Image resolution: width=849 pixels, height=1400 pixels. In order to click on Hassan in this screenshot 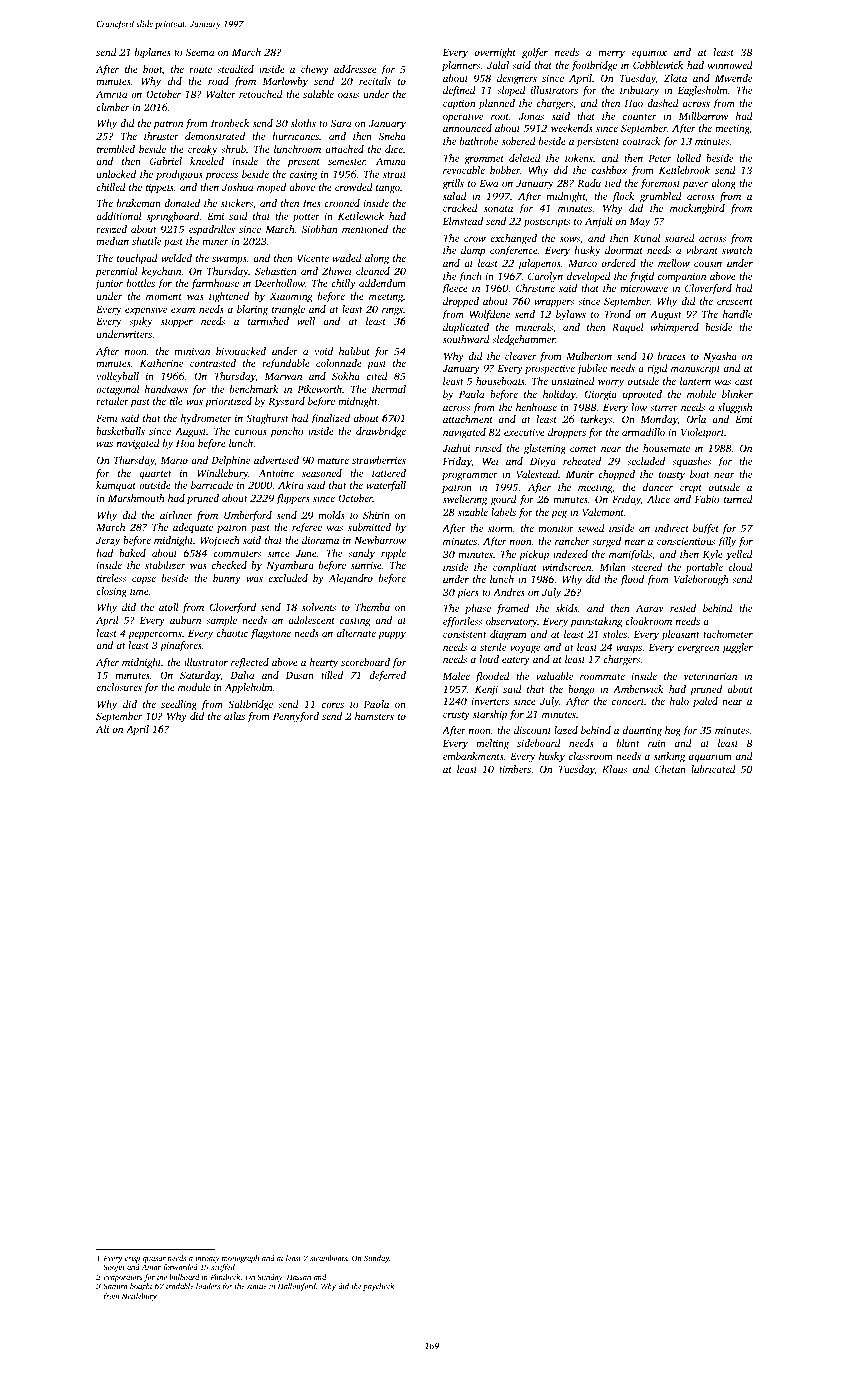, I will do `click(299, 1277)`.
